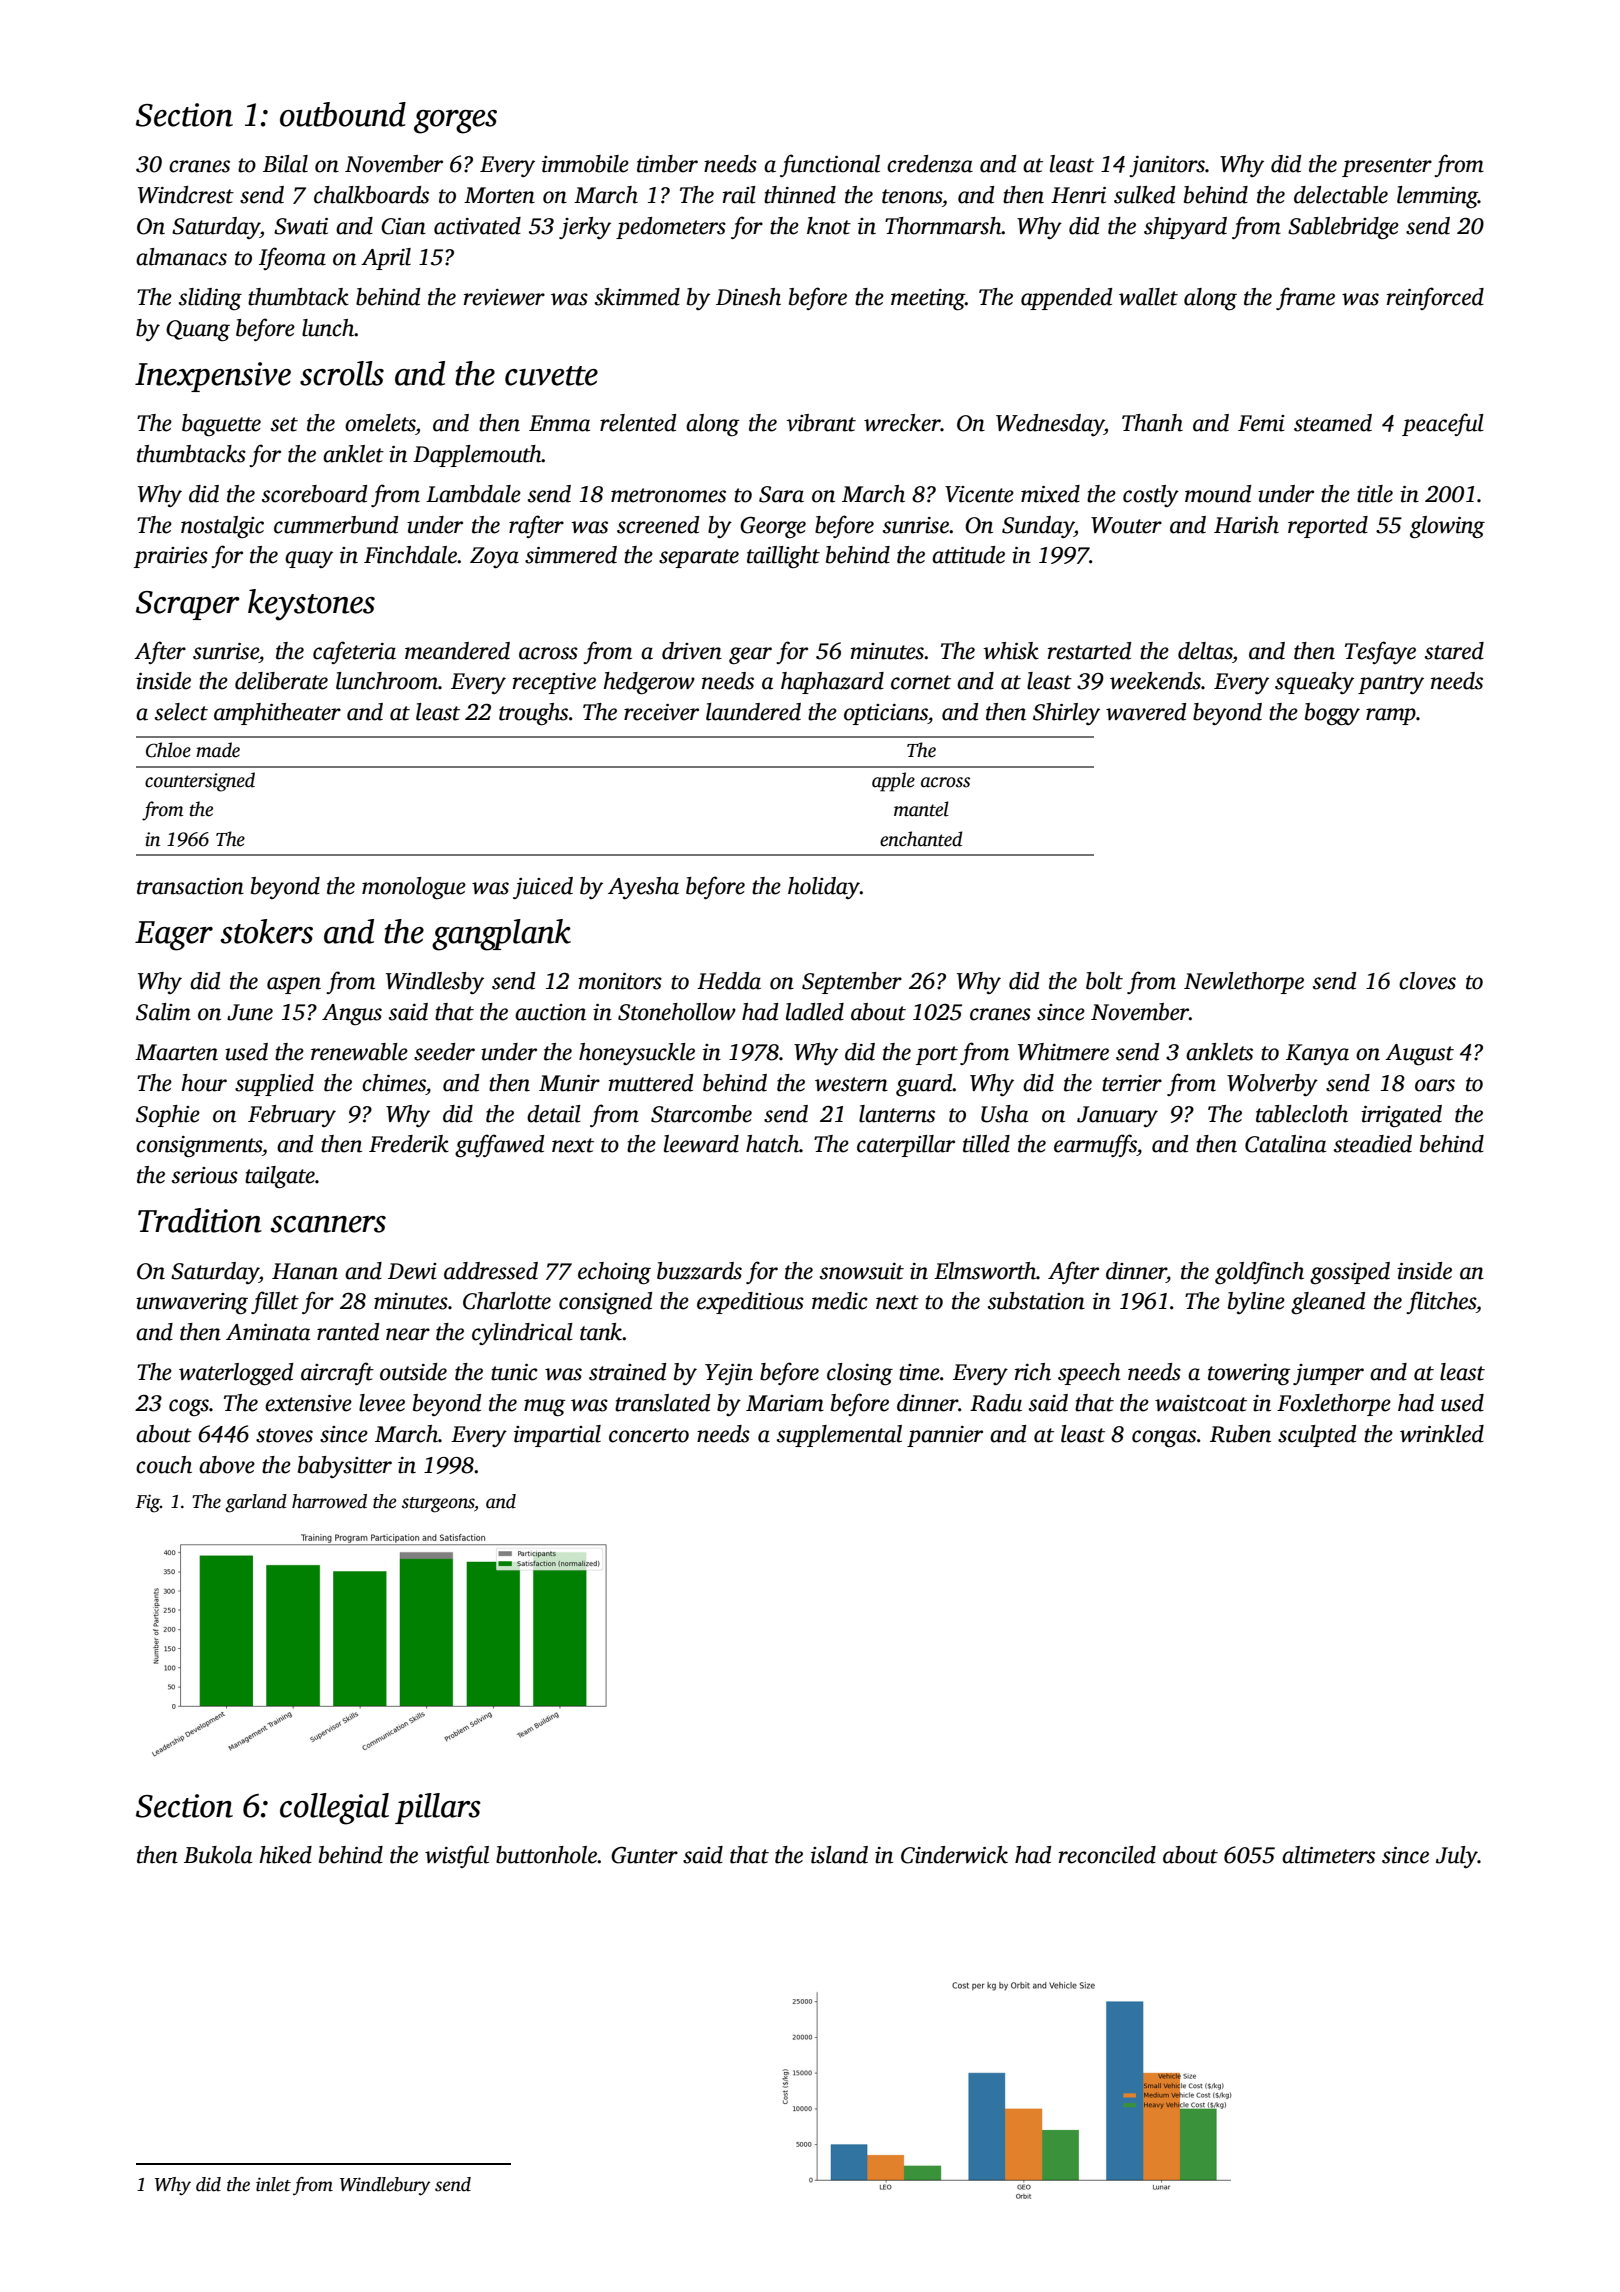 The height and width of the screenshot is (2292, 1620). What do you see at coordinates (667, 164) in the screenshot?
I see `timber` at bounding box center [667, 164].
